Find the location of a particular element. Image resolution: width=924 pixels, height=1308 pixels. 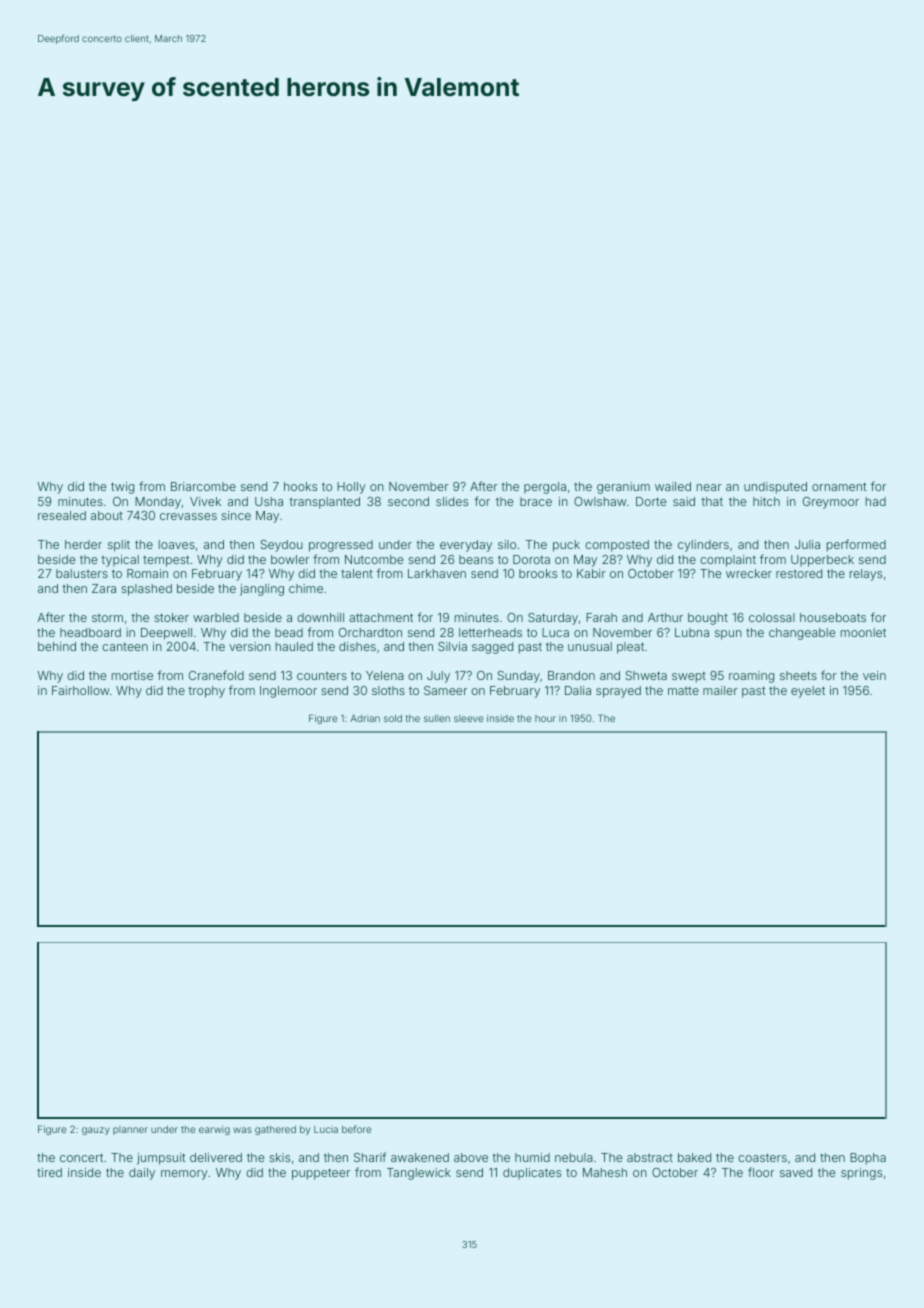

unusual is located at coordinates (590, 646).
